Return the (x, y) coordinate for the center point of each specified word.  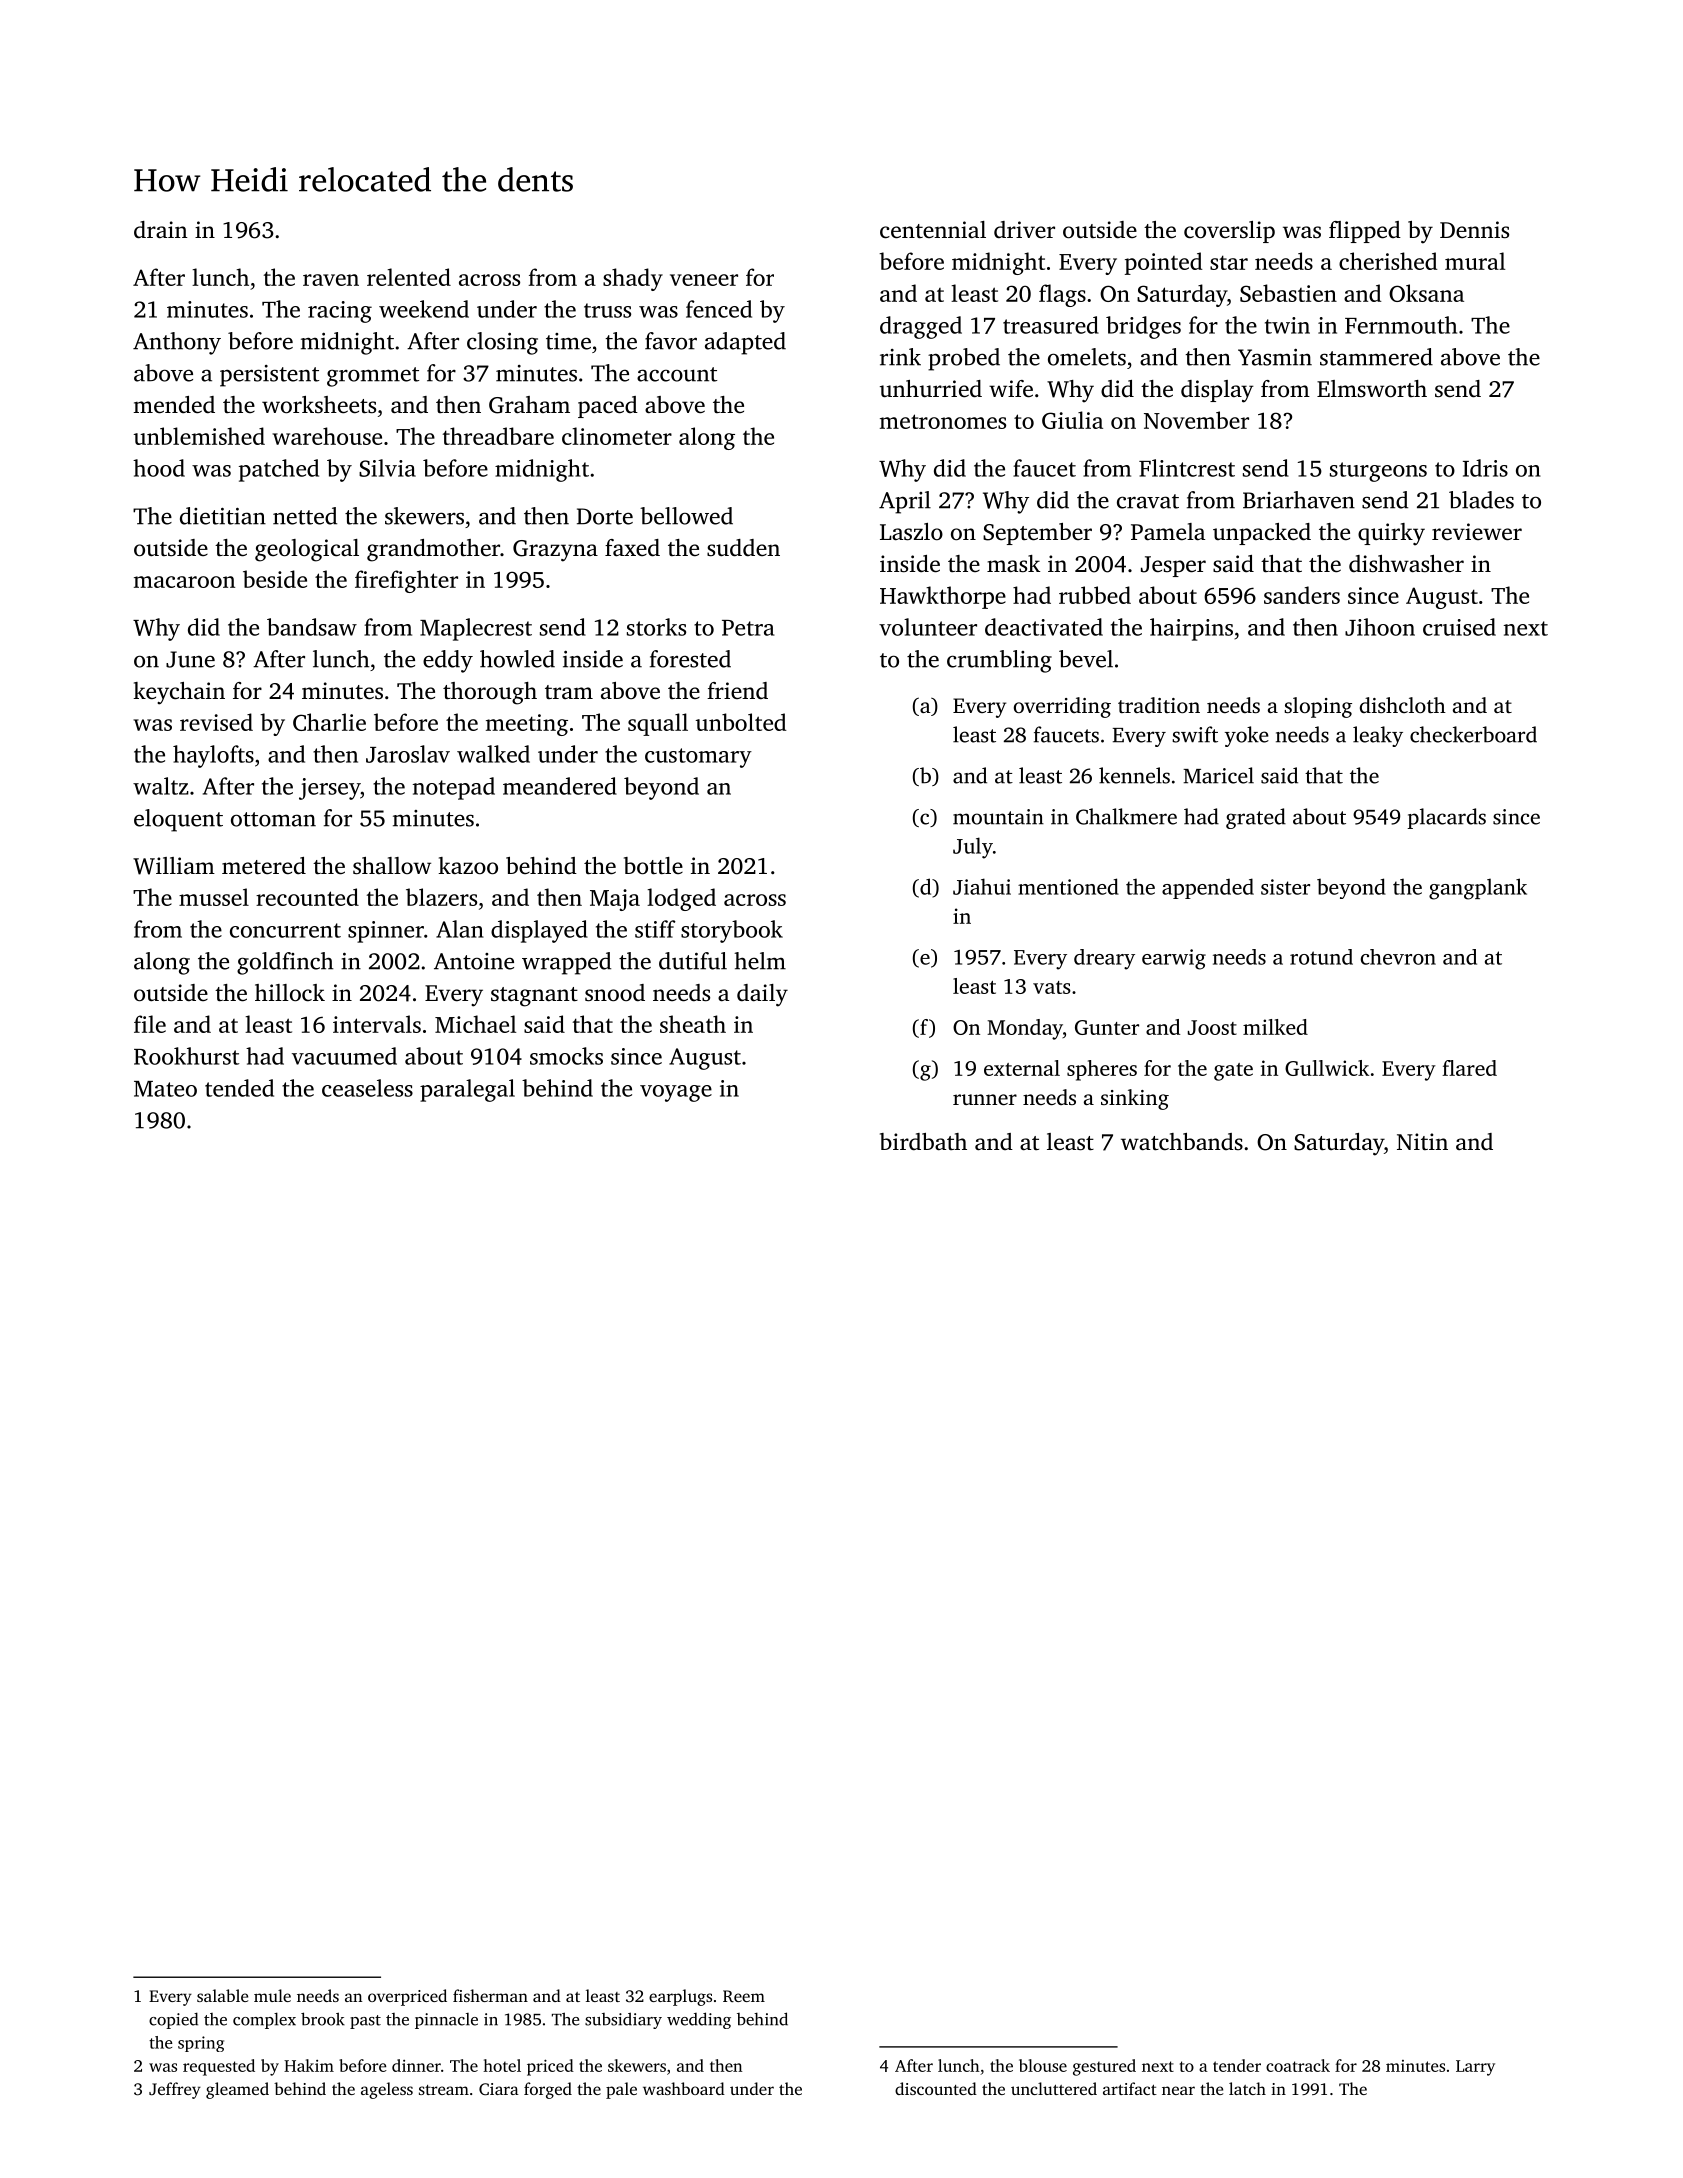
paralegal (467, 1090)
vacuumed (344, 1056)
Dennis (1474, 229)
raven (331, 280)
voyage (676, 1093)
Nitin (1422, 1141)
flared (1469, 1068)
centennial (933, 230)
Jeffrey (175, 2090)
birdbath (923, 1141)
